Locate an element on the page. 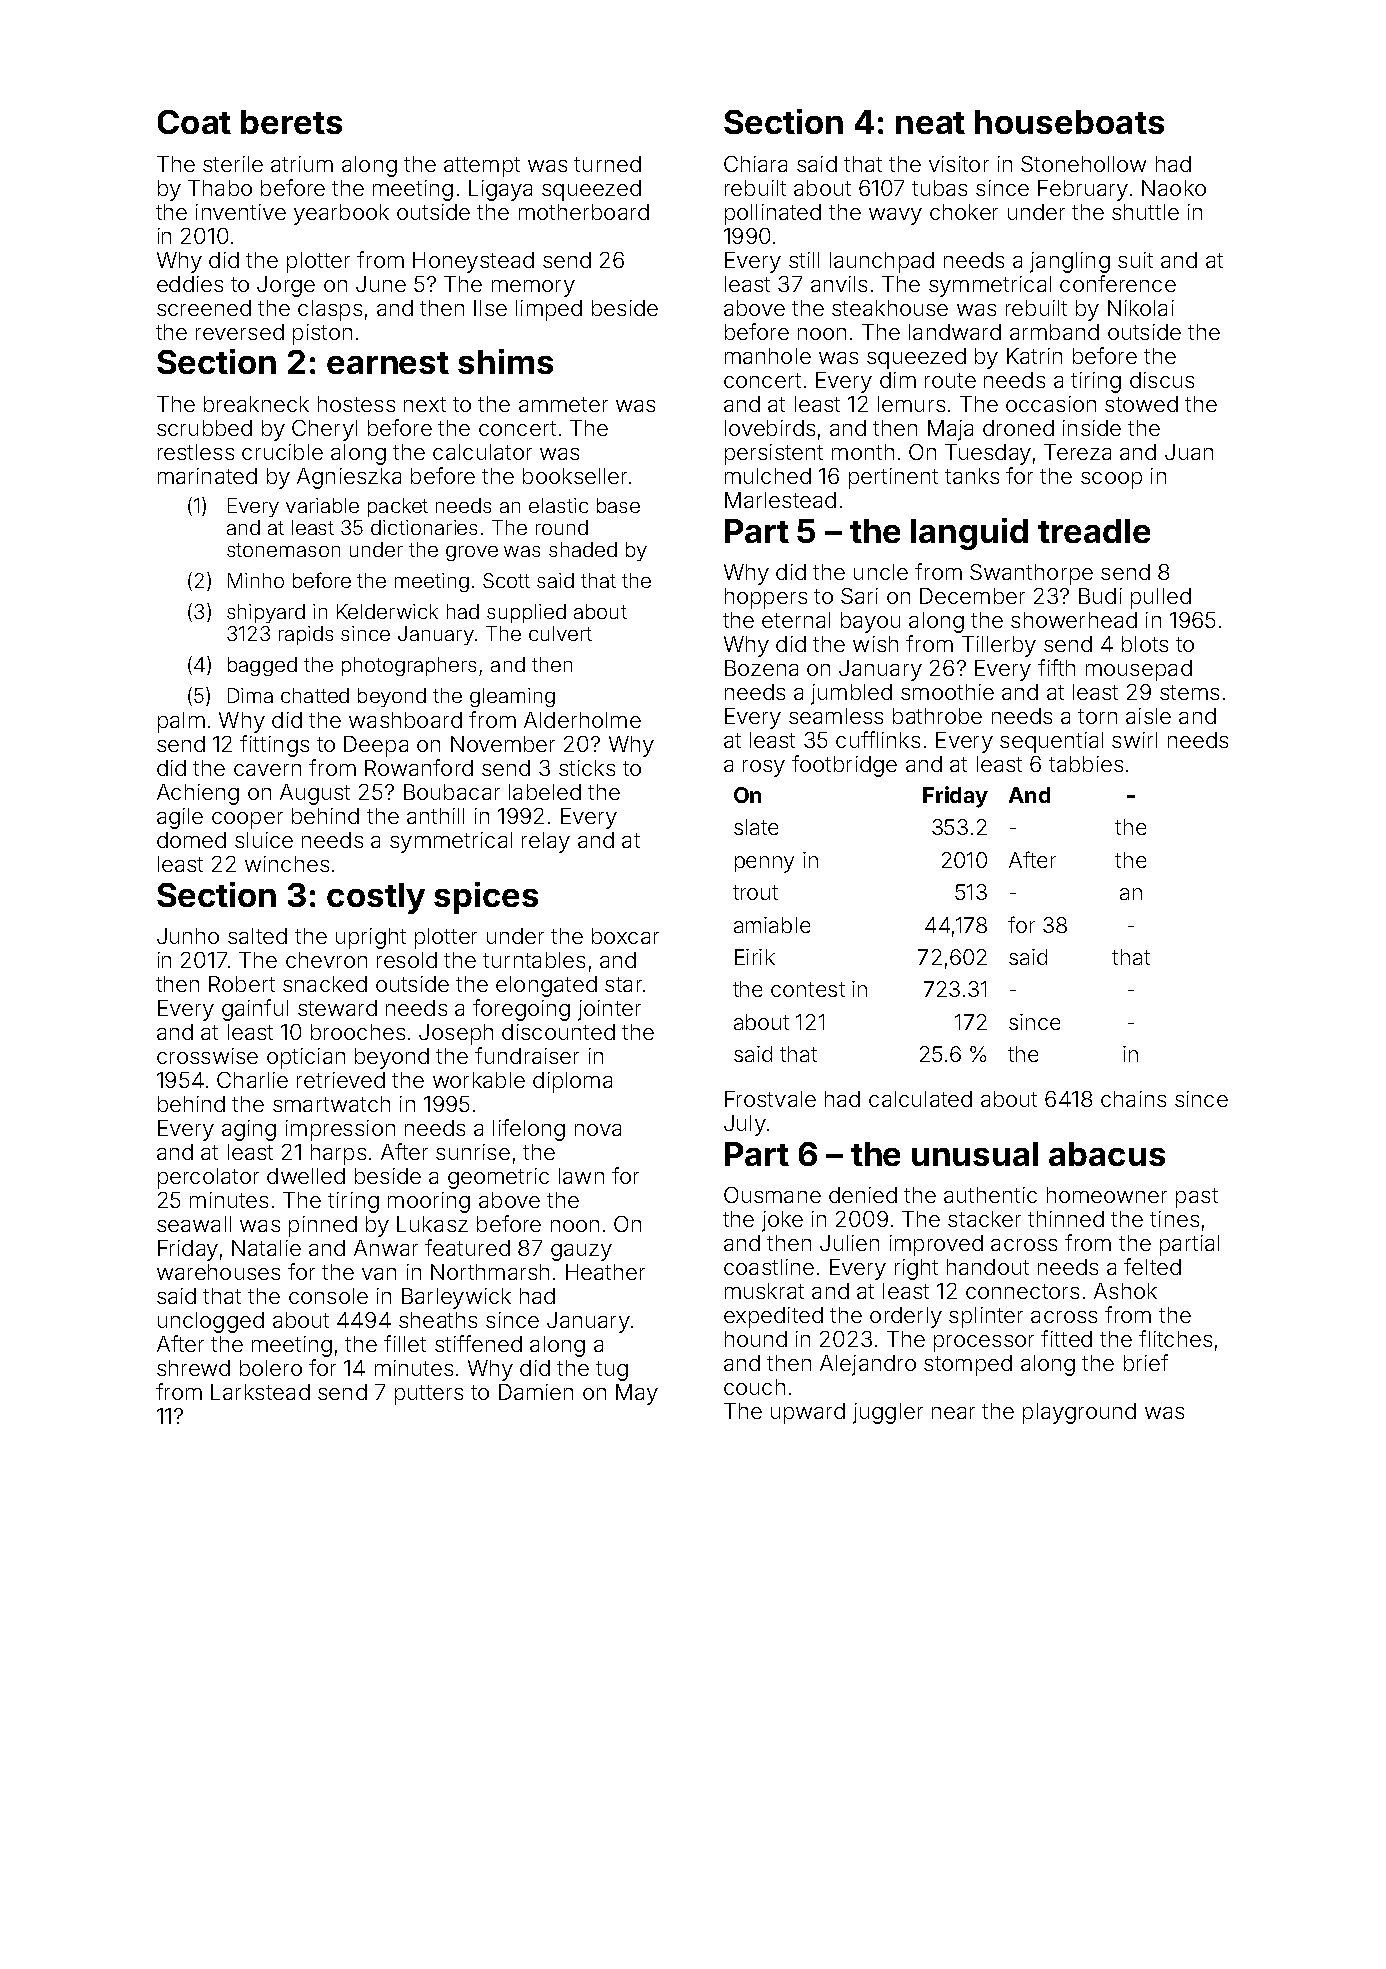 This page has width=1386, height=1969. May is located at coordinates (637, 1394).
